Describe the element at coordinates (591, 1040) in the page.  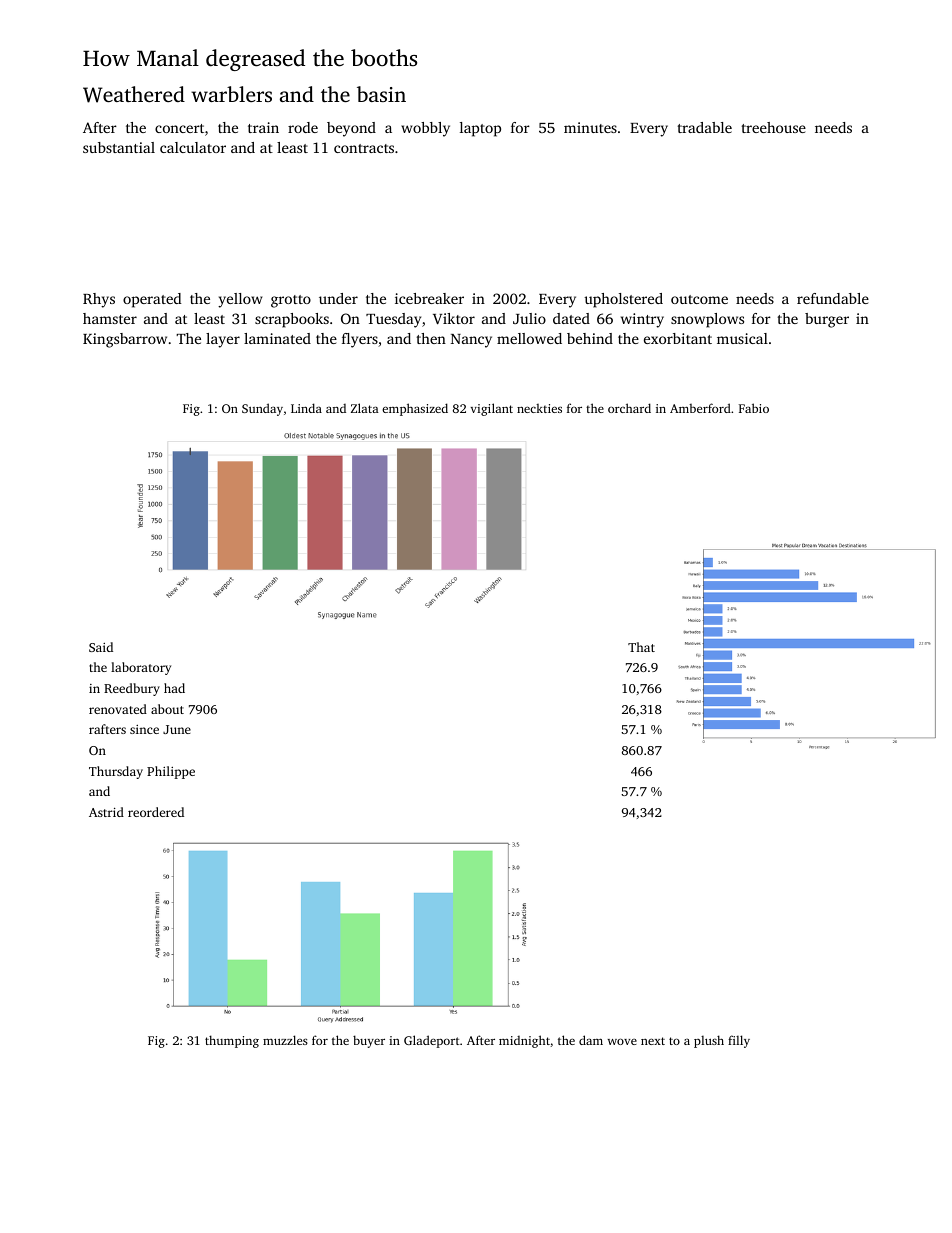
I see `dam` at that location.
